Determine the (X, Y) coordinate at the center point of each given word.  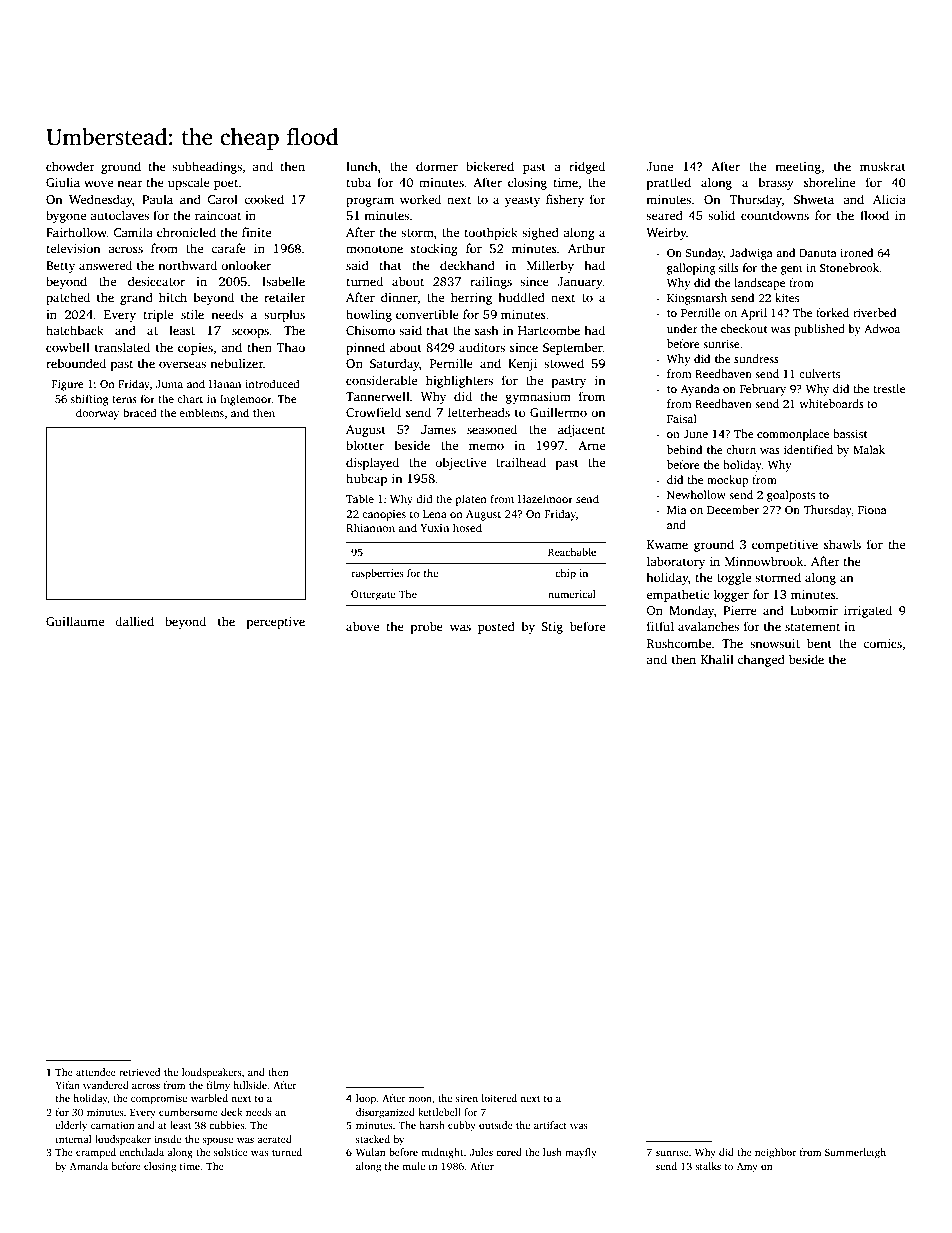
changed (761, 660)
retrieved (139, 1072)
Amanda (89, 1166)
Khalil (717, 659)
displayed (372, 463)
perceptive (275, 623)
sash (487, 330)
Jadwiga (751, 254)
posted (496, 627)
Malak (869, 449)
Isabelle (283, 281)
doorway (97, 414)
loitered (499, 1098)
